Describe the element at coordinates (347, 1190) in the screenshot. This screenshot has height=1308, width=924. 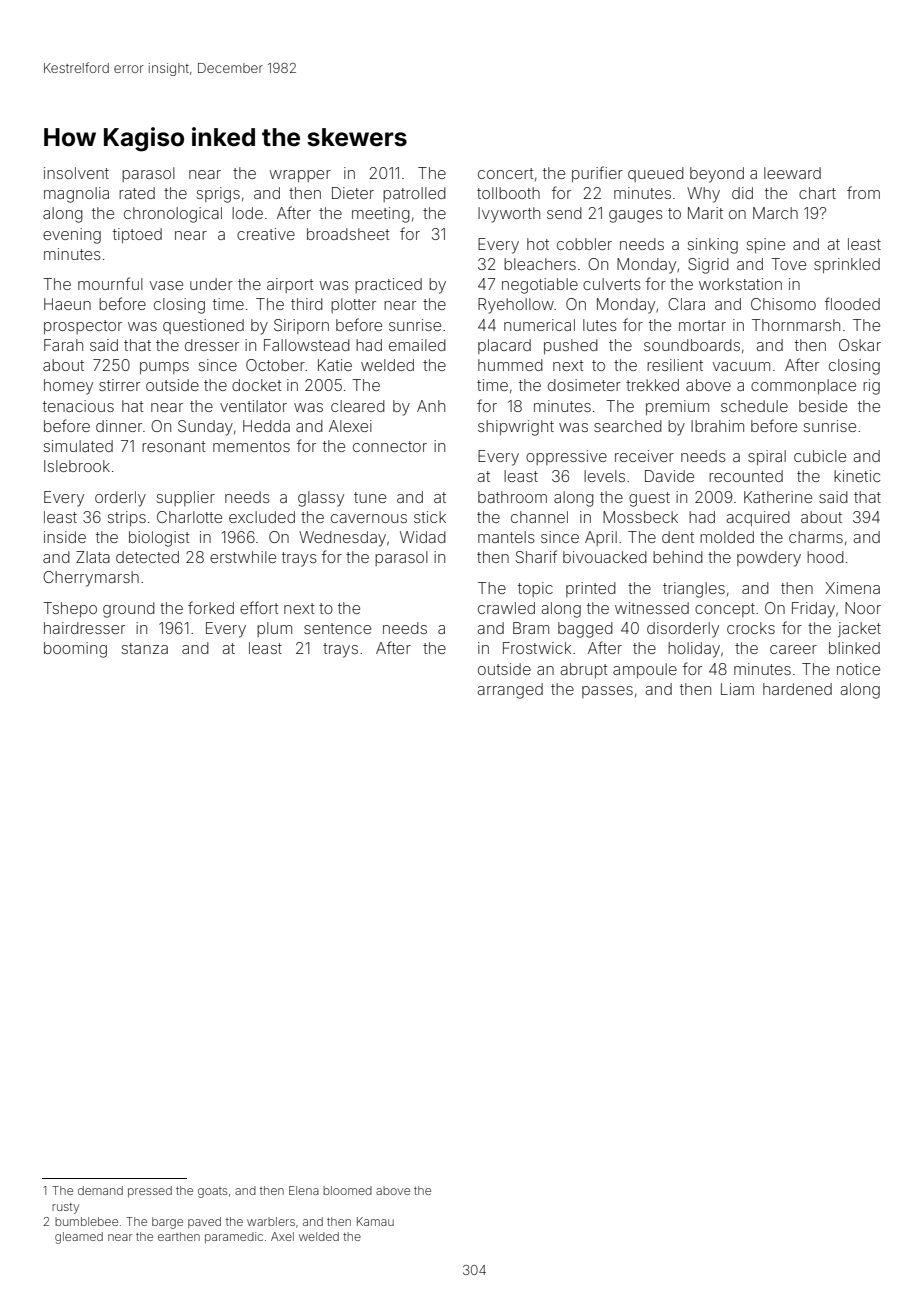
I see `bloomed` at that location.
